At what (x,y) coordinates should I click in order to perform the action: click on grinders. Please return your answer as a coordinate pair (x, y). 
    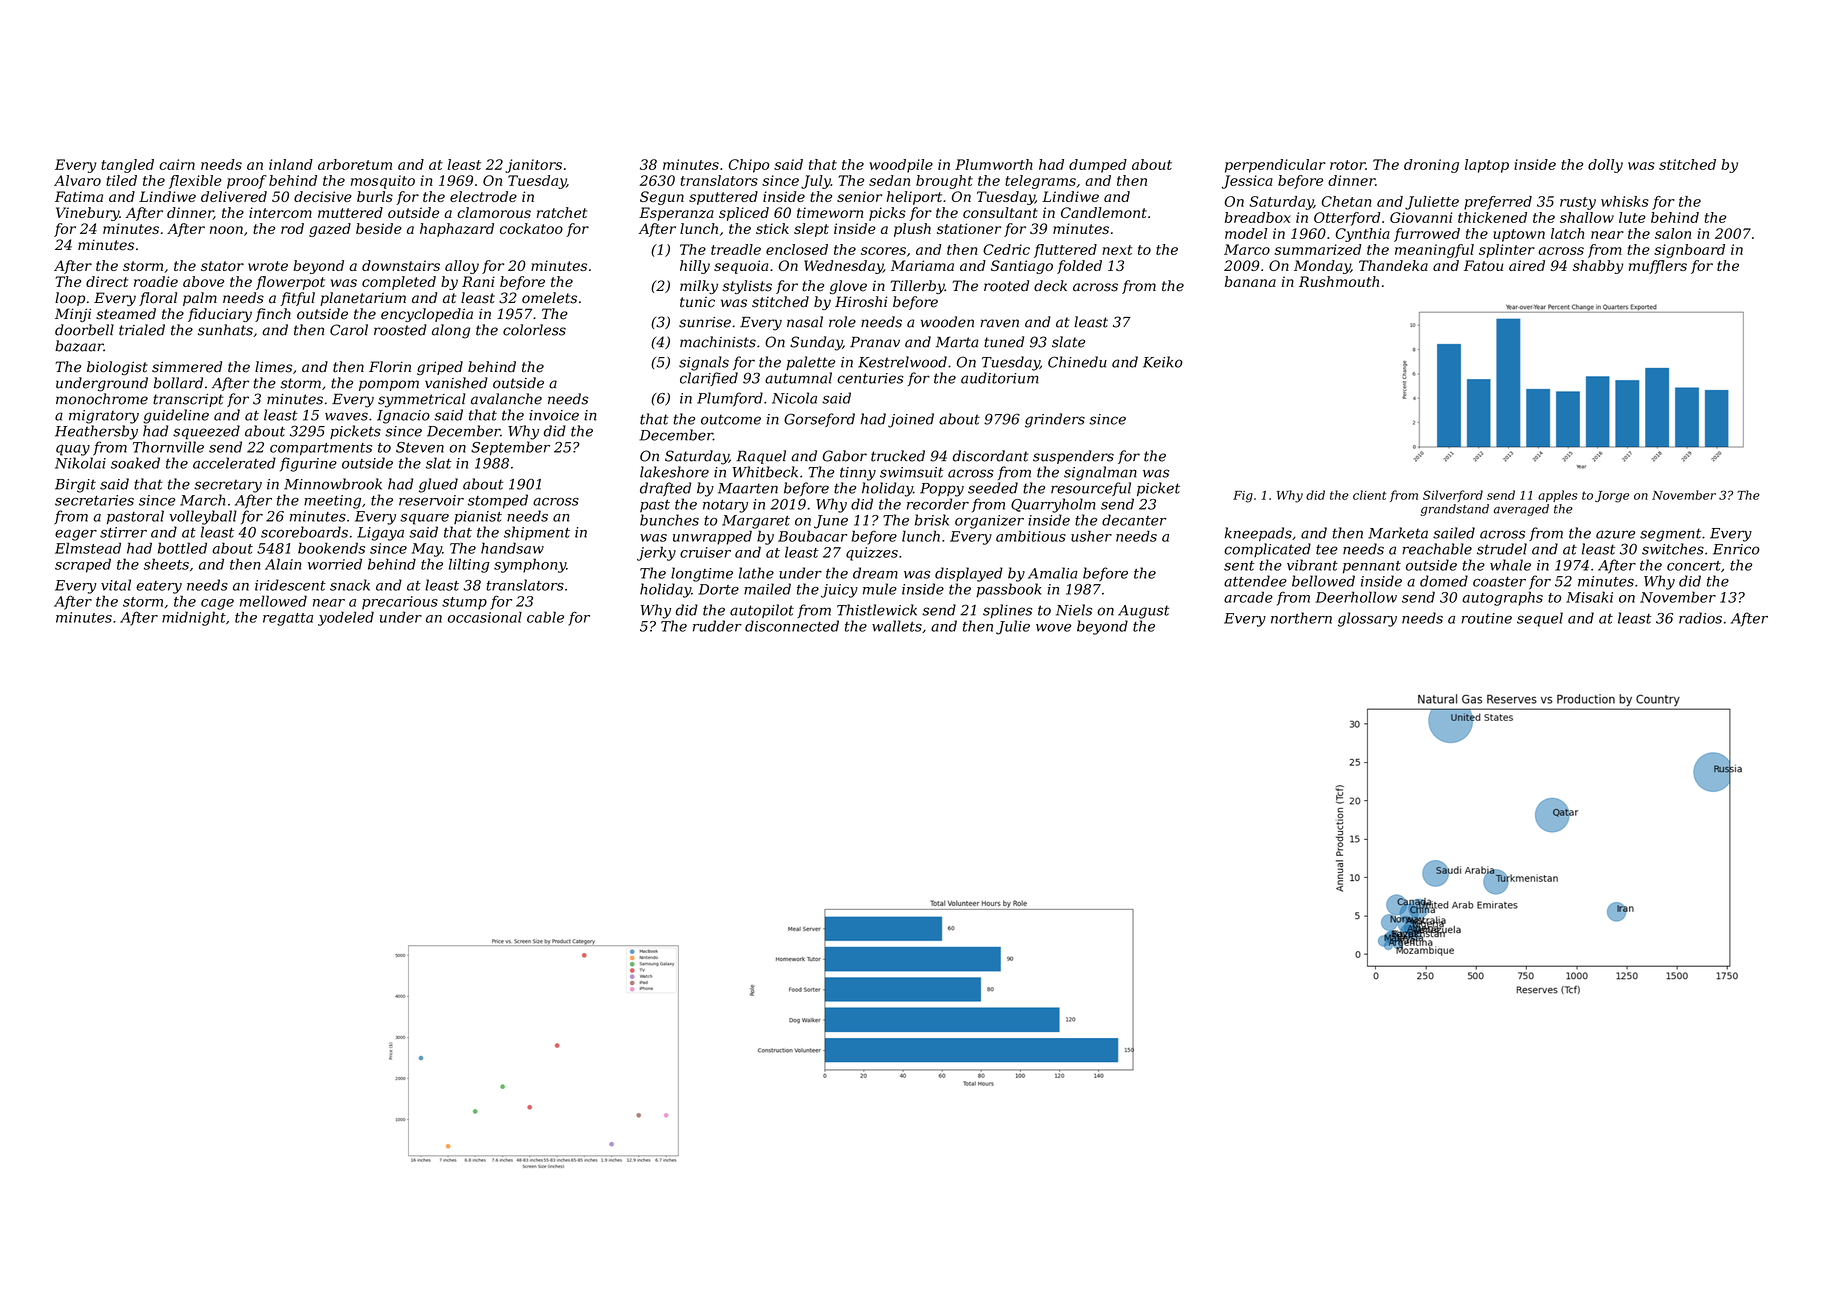
    Looking at the image, I should click on (1055, 420).
